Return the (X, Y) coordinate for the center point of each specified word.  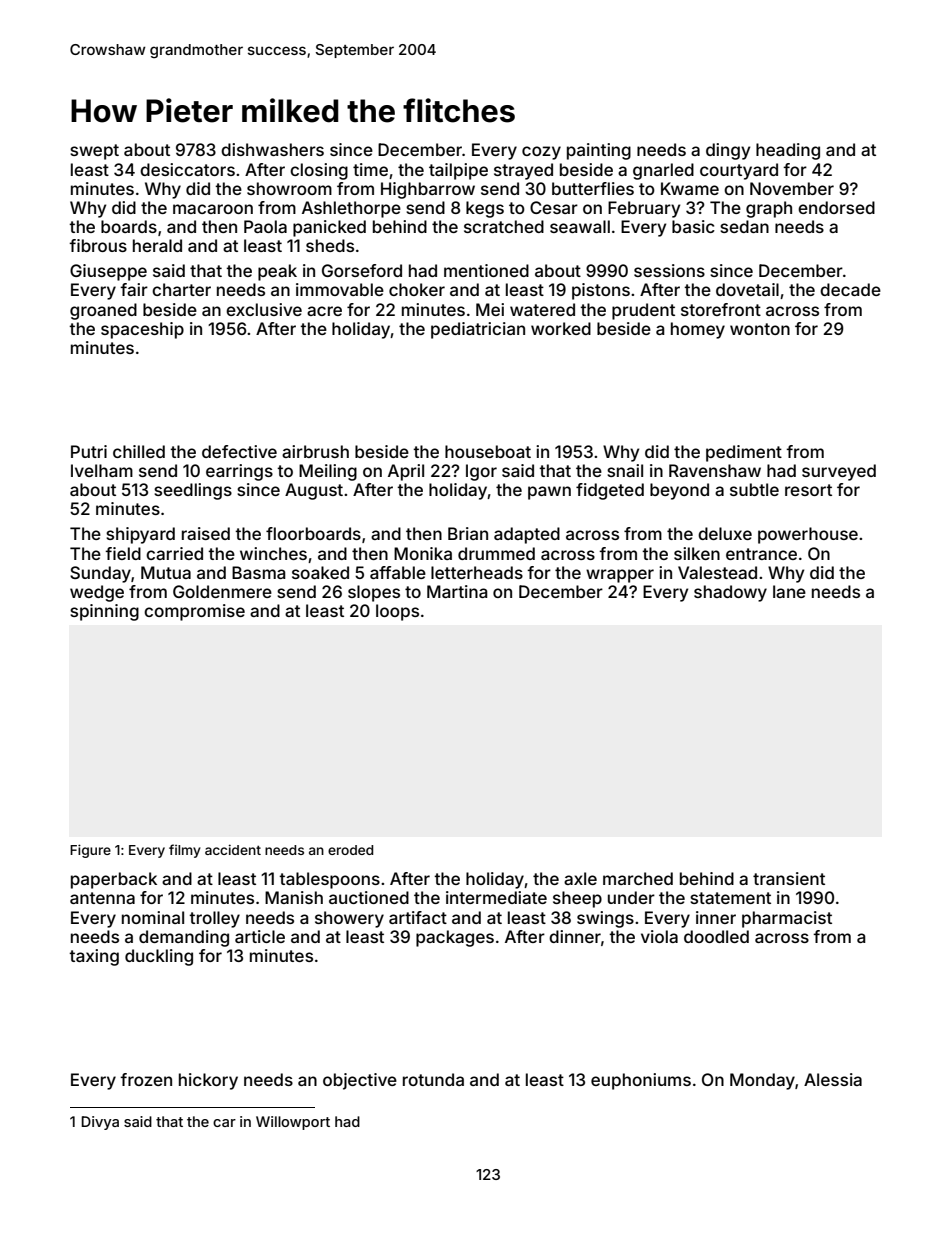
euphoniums (641, 1081)
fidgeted (610, 491)
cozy (541, 153)
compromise (194, 612)
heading (788, 151)
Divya (100, 1123)
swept (94, 152)
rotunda (433, 1079)
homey (698, 330)
